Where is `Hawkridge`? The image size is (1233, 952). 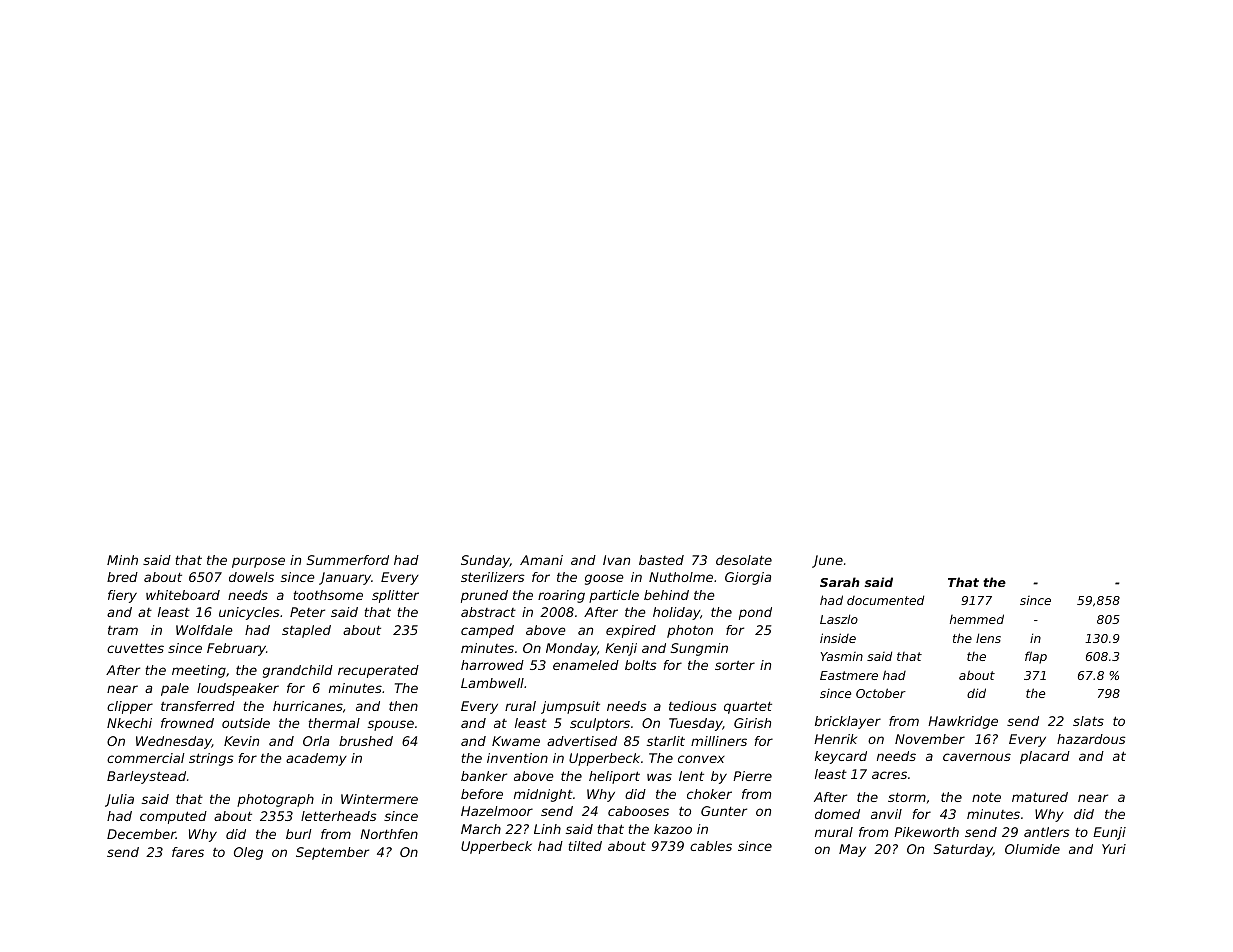
Hawkridge is located at coordinates (963, 722).
